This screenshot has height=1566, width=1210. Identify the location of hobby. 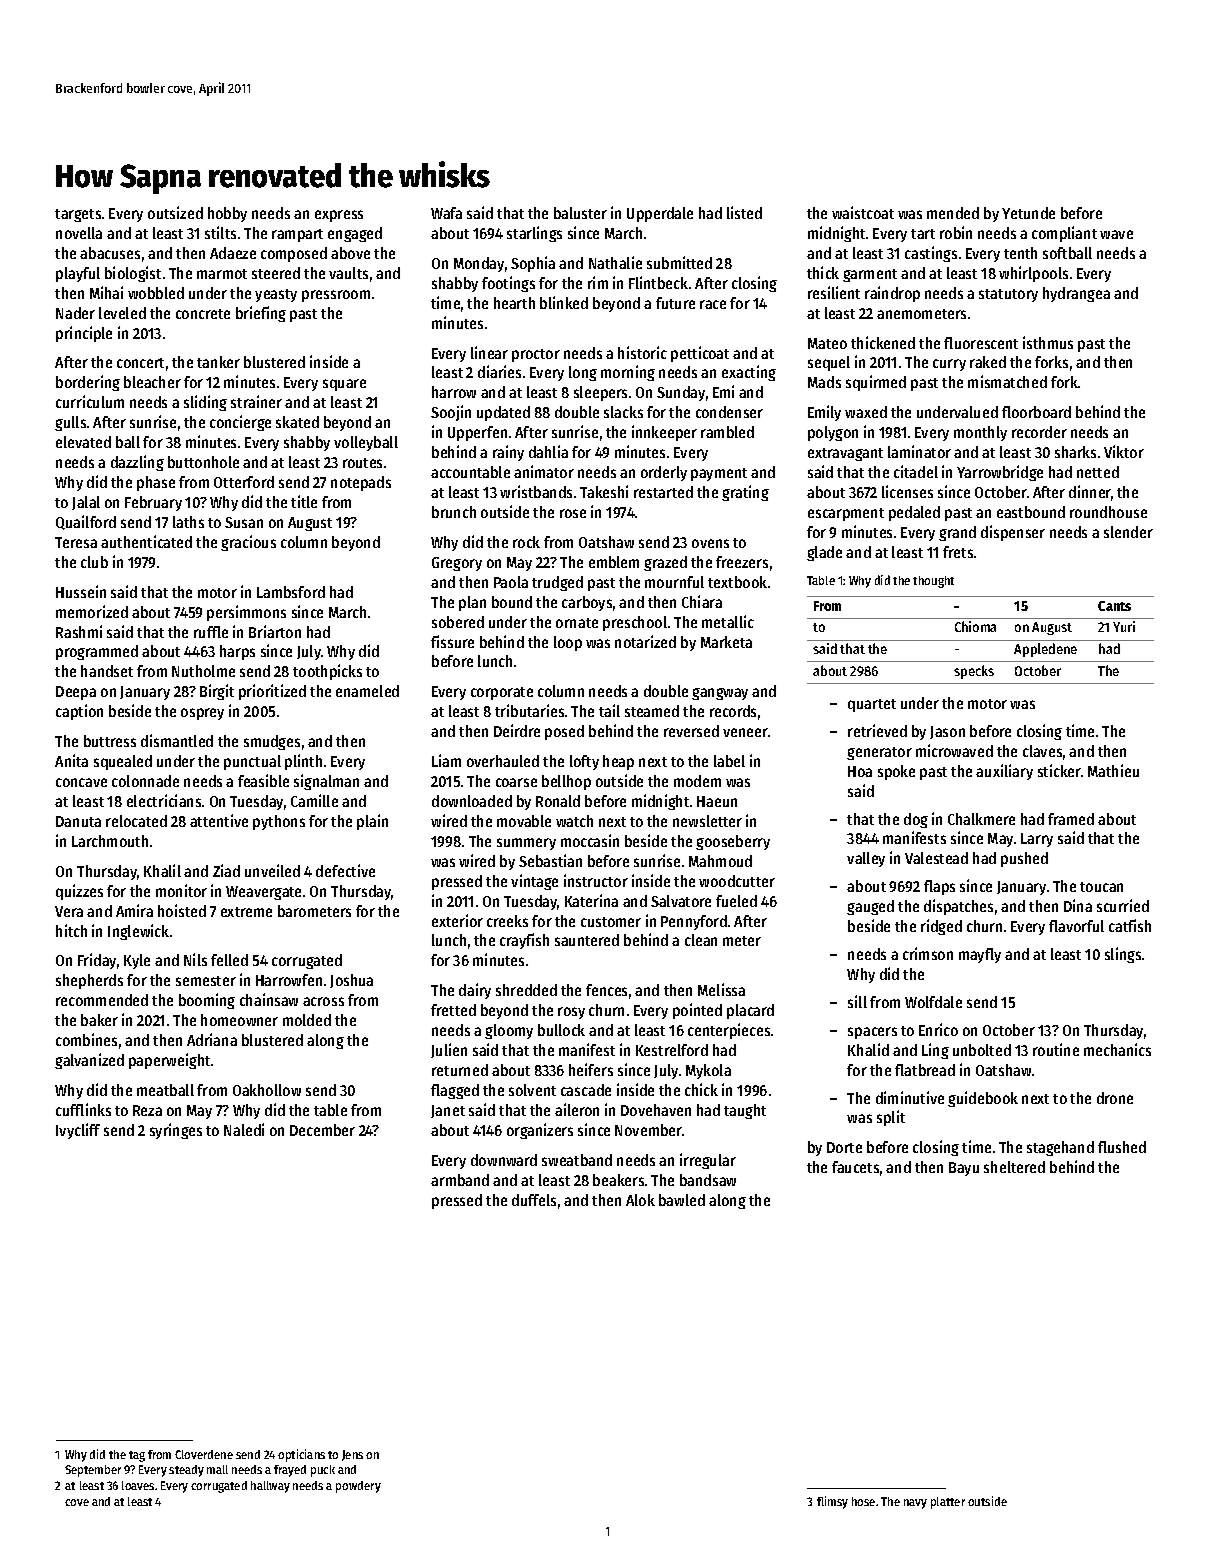
(227, 214).
